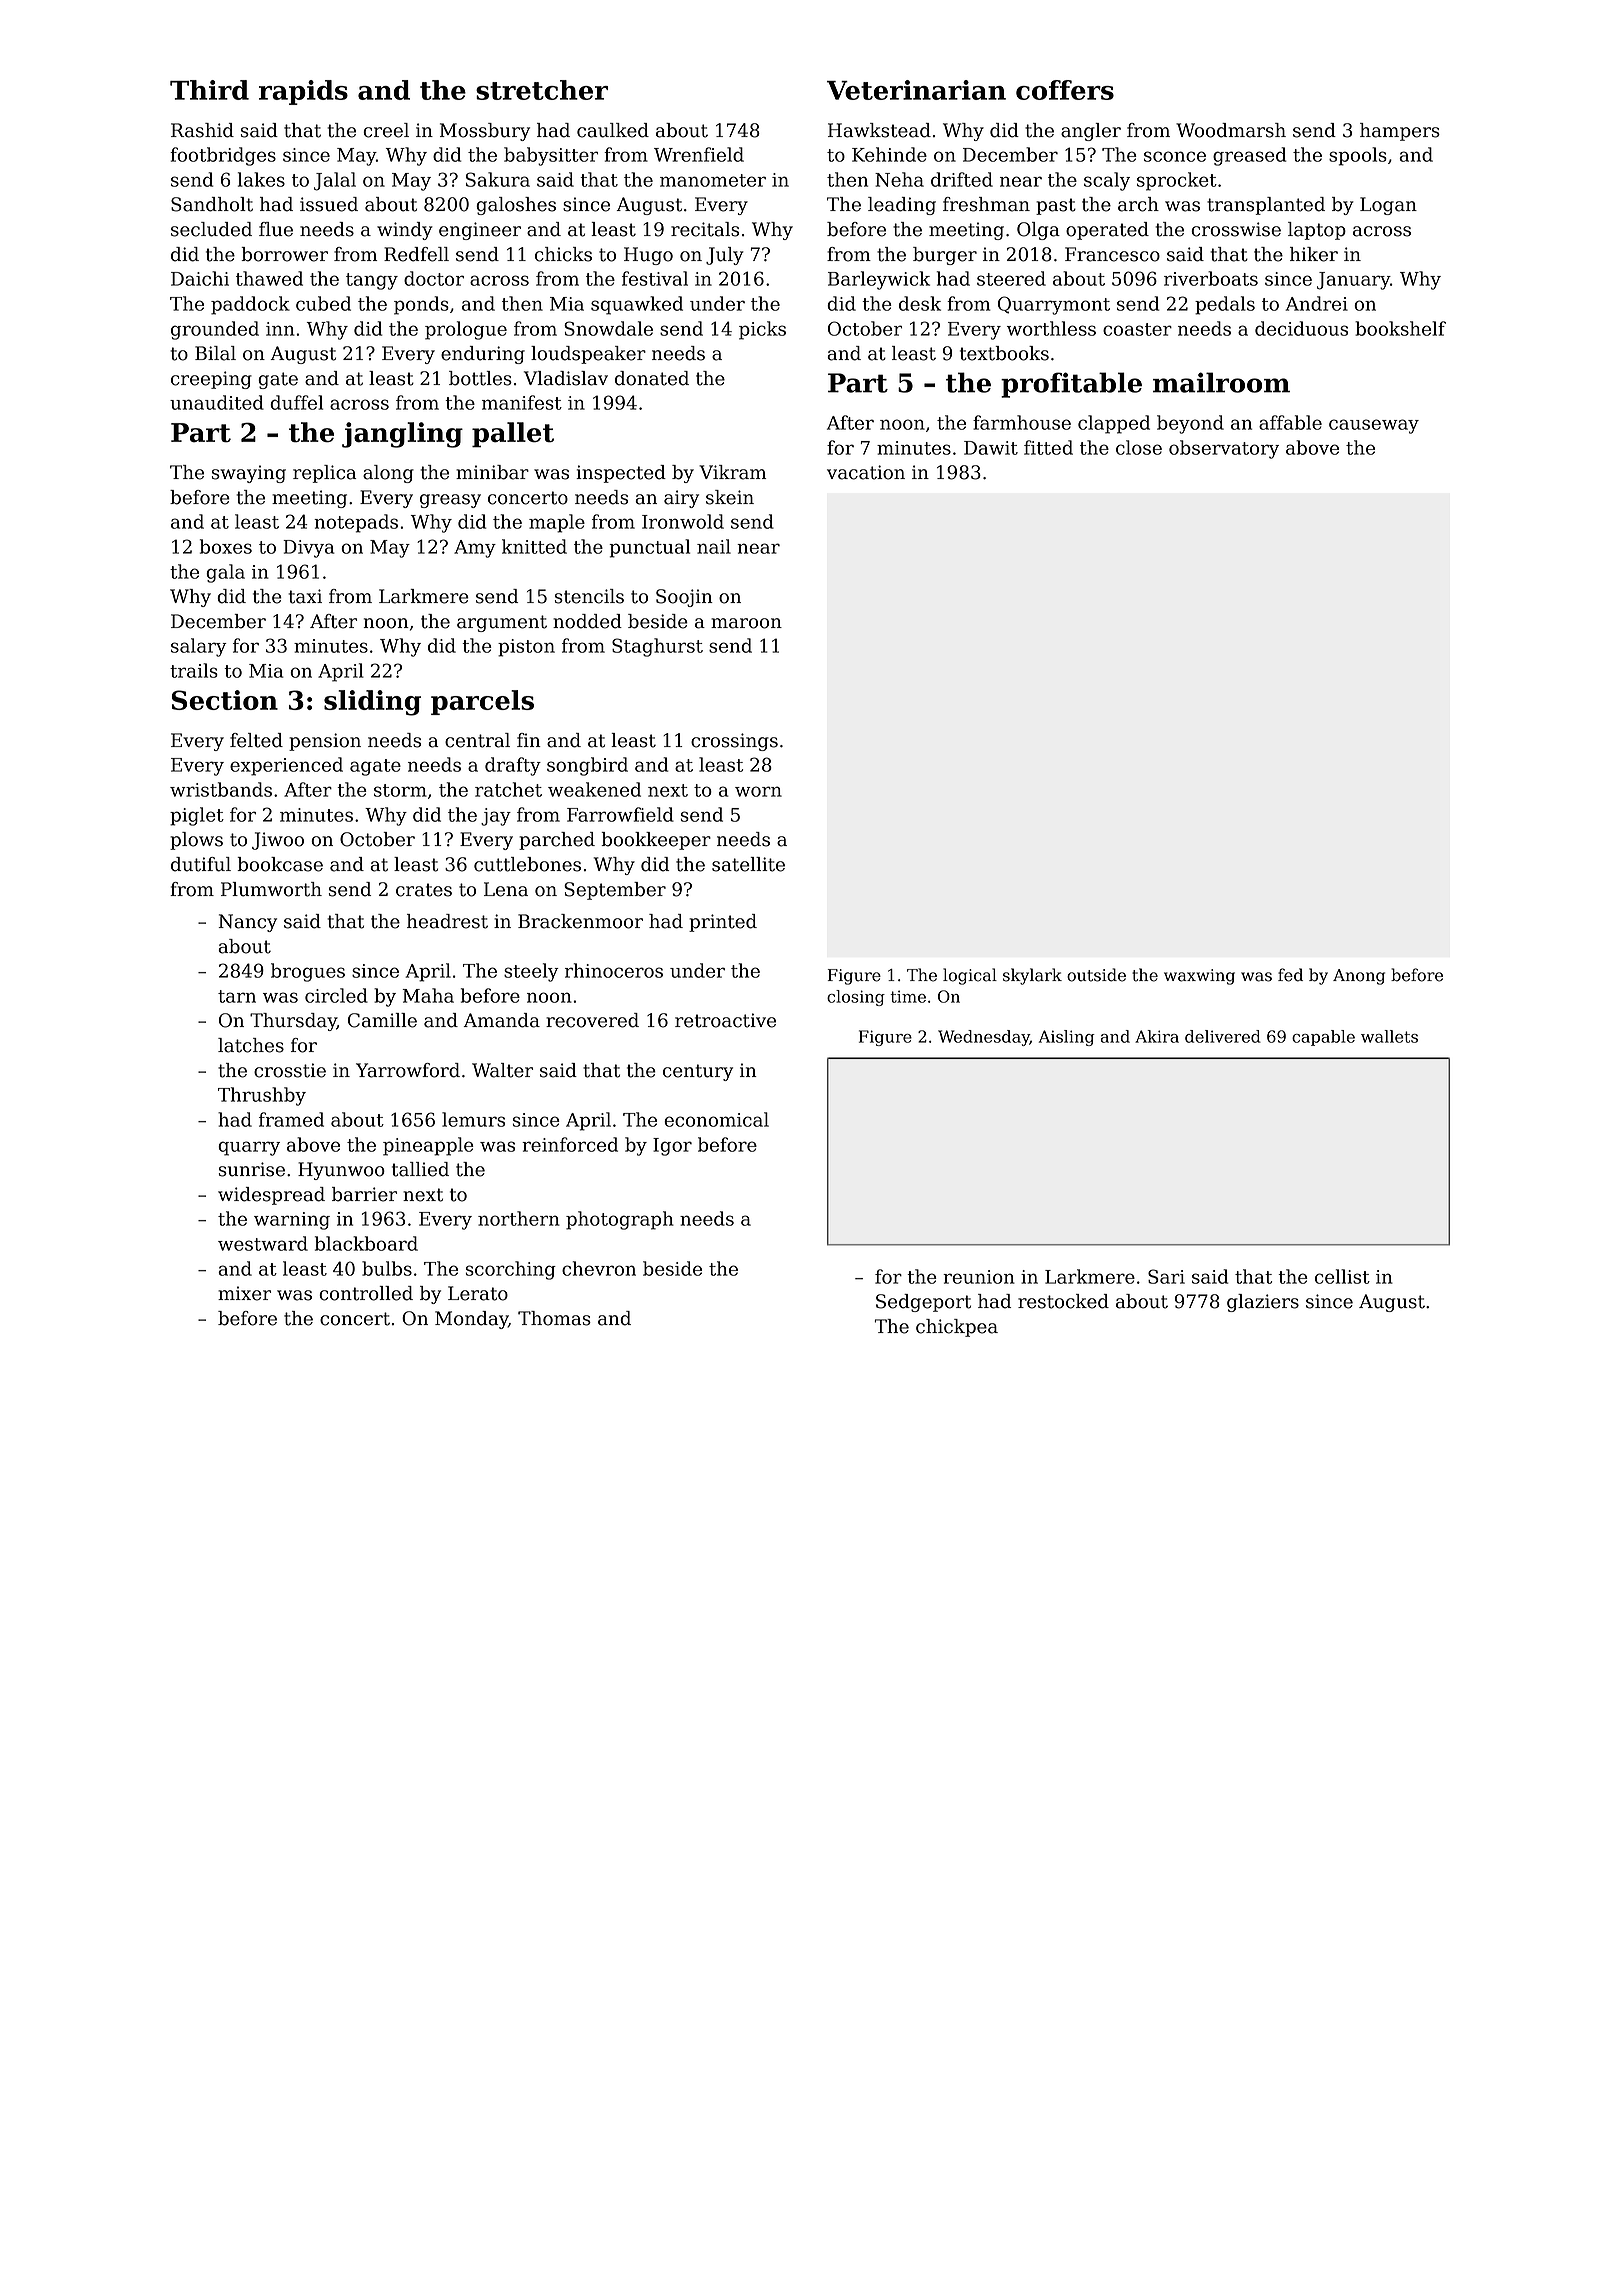 The height and width of the image is (2292, 1620). I want to click on coaster, so click(1137, 329).
